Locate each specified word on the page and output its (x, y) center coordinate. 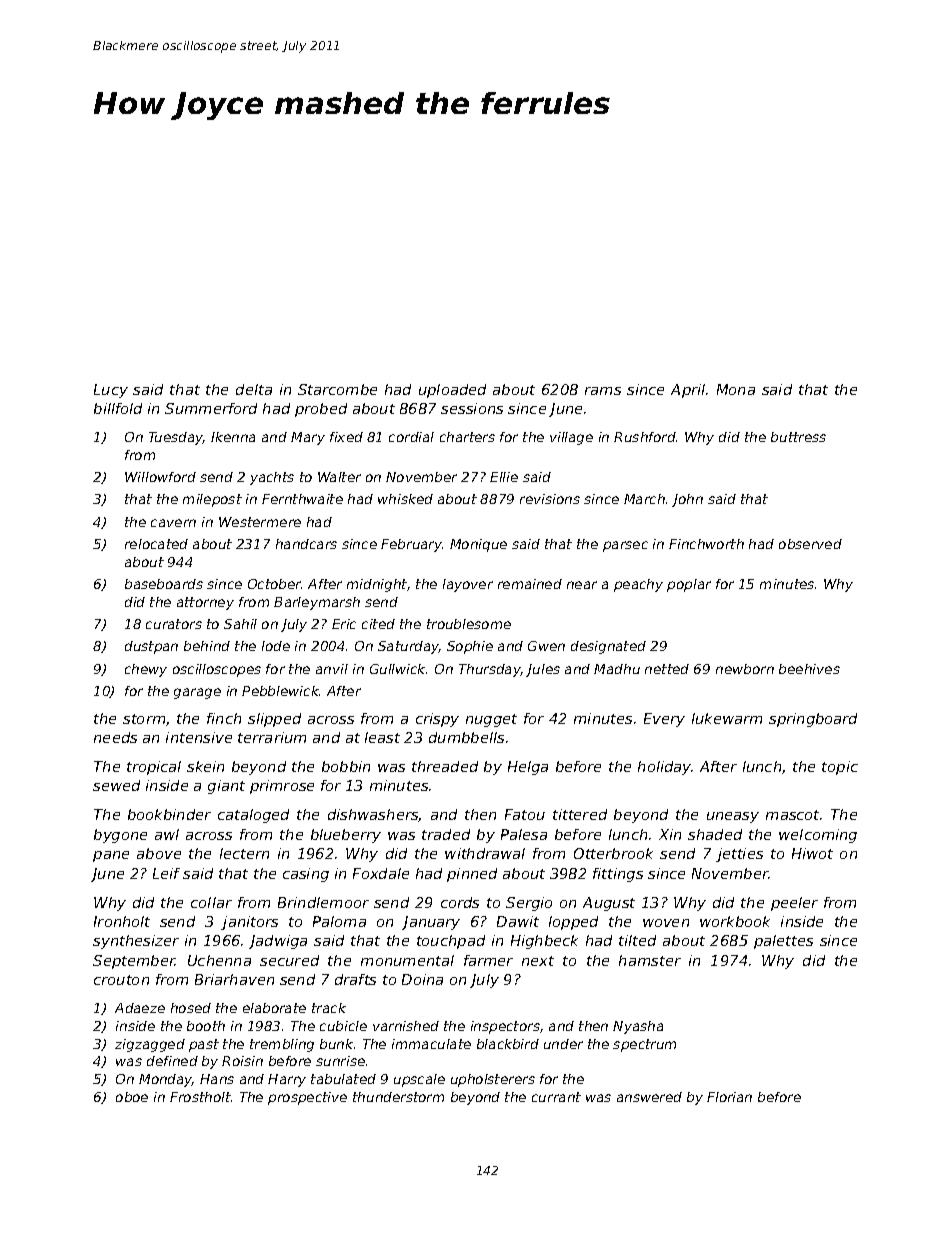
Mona (736, 389)
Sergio (529, 904)
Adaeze (140, 1008)
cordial (411, 437)
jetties (739, 855)
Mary (308, 438)
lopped (573, 923)
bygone (120, 836)
